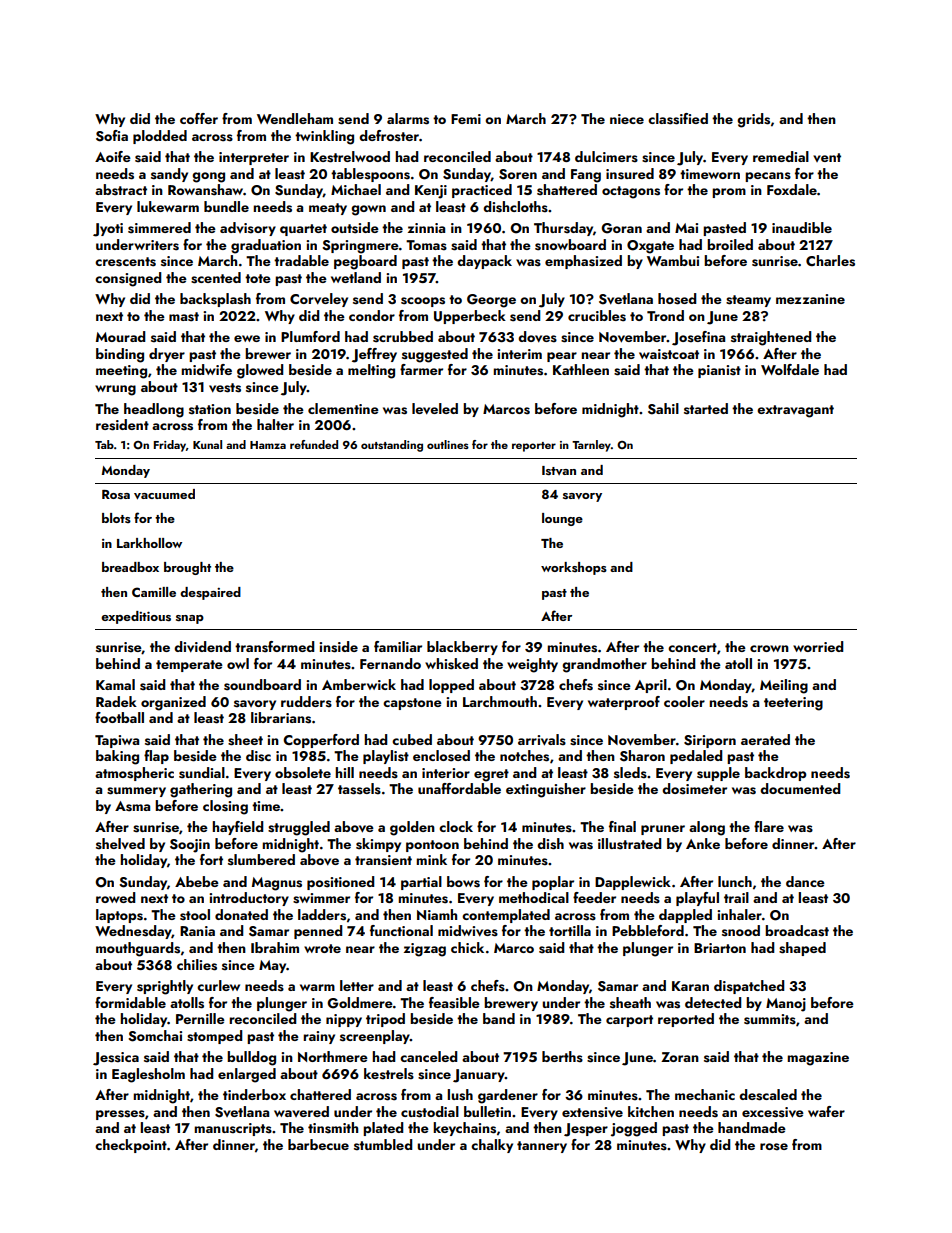 The height and width of the screenshot is (1233, 952). Describe the element at coordinates (753, 120) in the screenshot. I see `grids` at that location.
